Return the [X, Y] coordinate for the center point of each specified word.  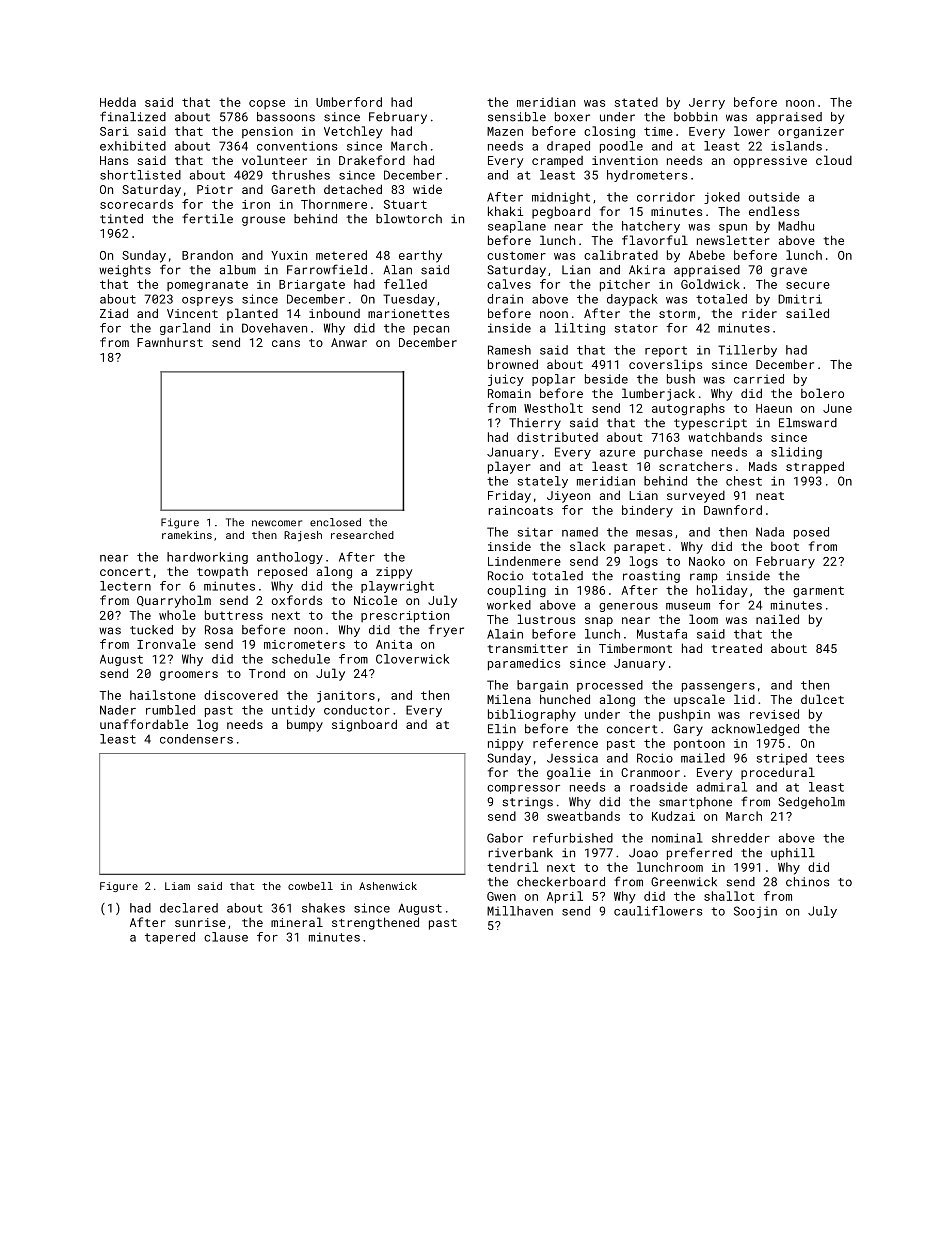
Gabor [505, 838]
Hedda [118, 102]
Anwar [349, 342]
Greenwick [684, 882]
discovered [241, 695]
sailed [807, 313]
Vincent [192, 313]
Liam [177, 886]
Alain [505, 634]
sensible [517, 117]
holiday [722, 591]
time [658, 131]
